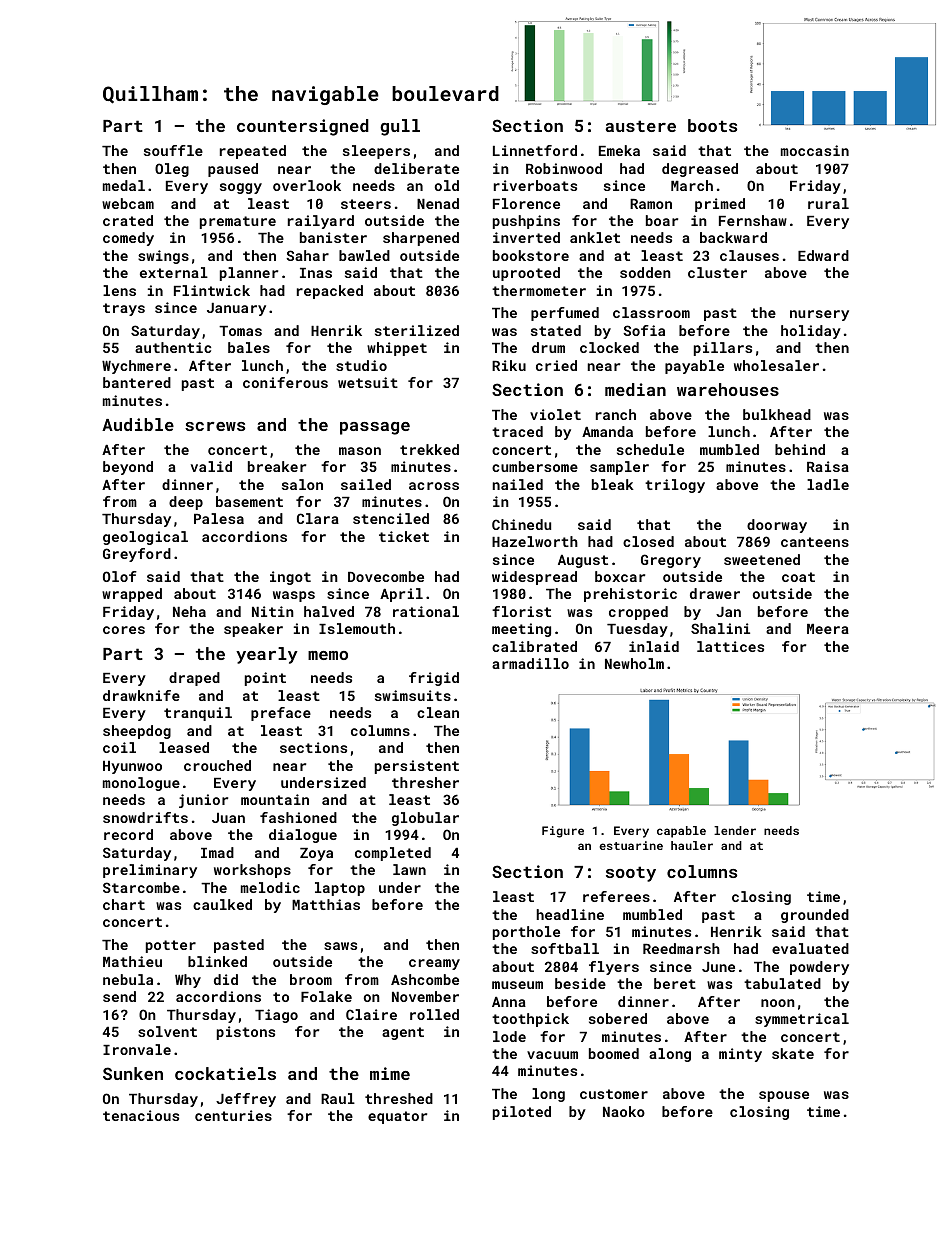 The image size is (952, 1233). What do you see at coordinates (203, 801) in the screenshot?
I see `junior` at bounding box center [203, 801].
